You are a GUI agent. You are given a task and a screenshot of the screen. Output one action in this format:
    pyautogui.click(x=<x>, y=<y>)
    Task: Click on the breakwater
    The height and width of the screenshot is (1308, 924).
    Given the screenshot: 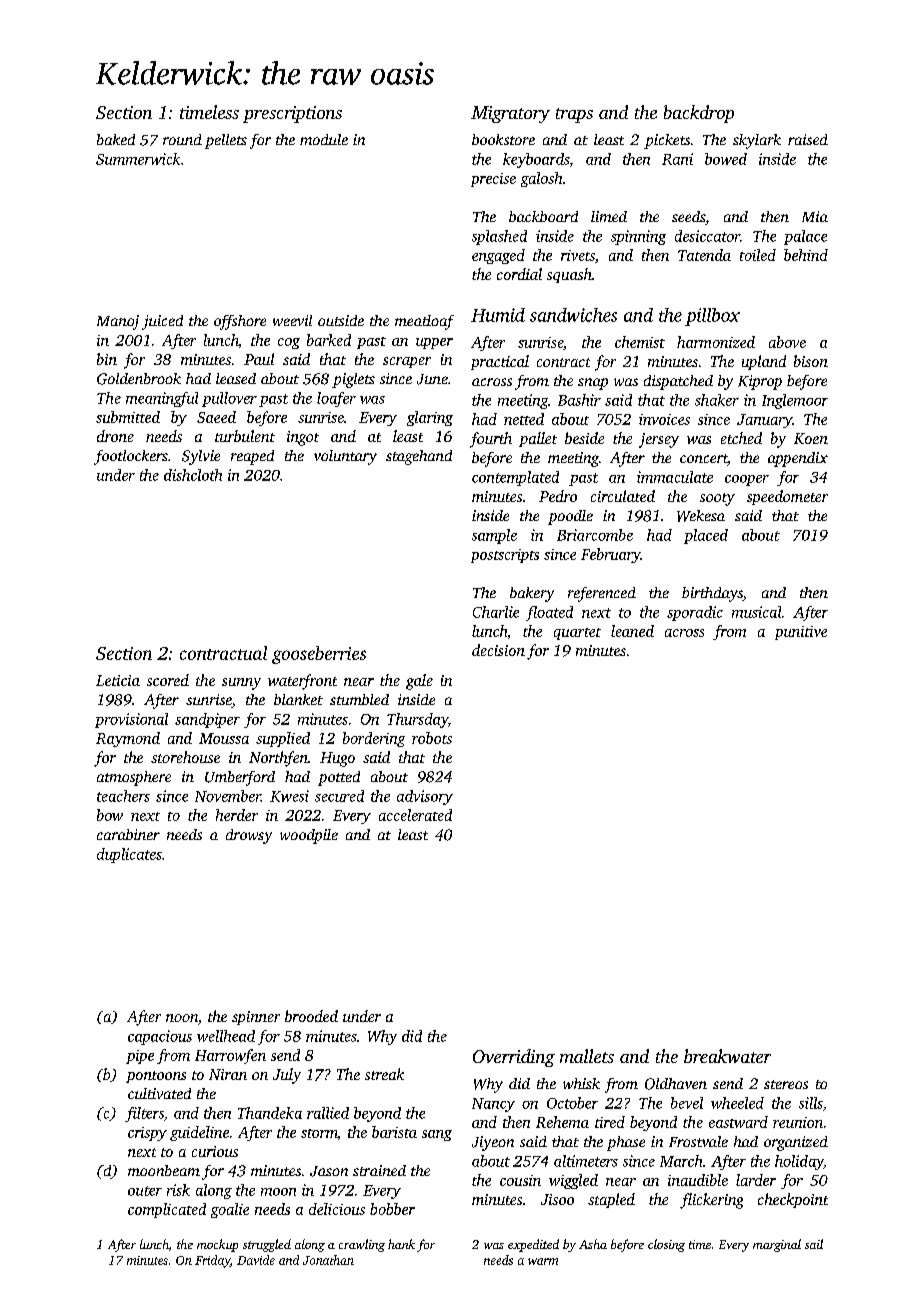 What is the action you would take?
    pyautogui.click(x=727, y=1056)
